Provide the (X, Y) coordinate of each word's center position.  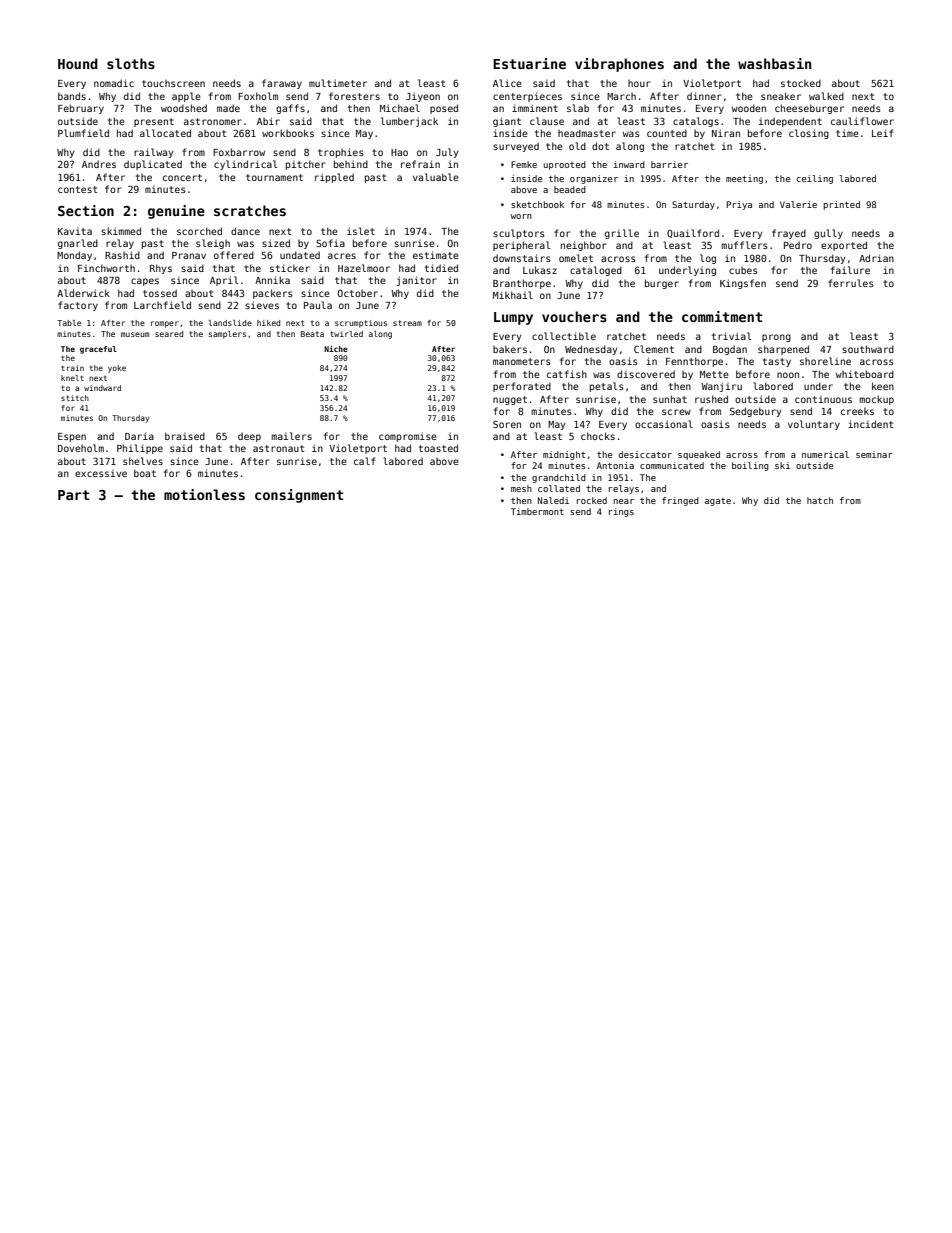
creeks (857, 411)
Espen (72, 437)
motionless (204, 494)
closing (809, 134)
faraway (282, 84)
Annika (272, 280)
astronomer (213, 121)
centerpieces (527, 97)
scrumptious (361, 324)
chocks (598, 436)
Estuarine (529, 63)
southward (868, 349)
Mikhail (513, 295)
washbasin (774, 63)
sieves (262, 305)
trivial (731, 336)
